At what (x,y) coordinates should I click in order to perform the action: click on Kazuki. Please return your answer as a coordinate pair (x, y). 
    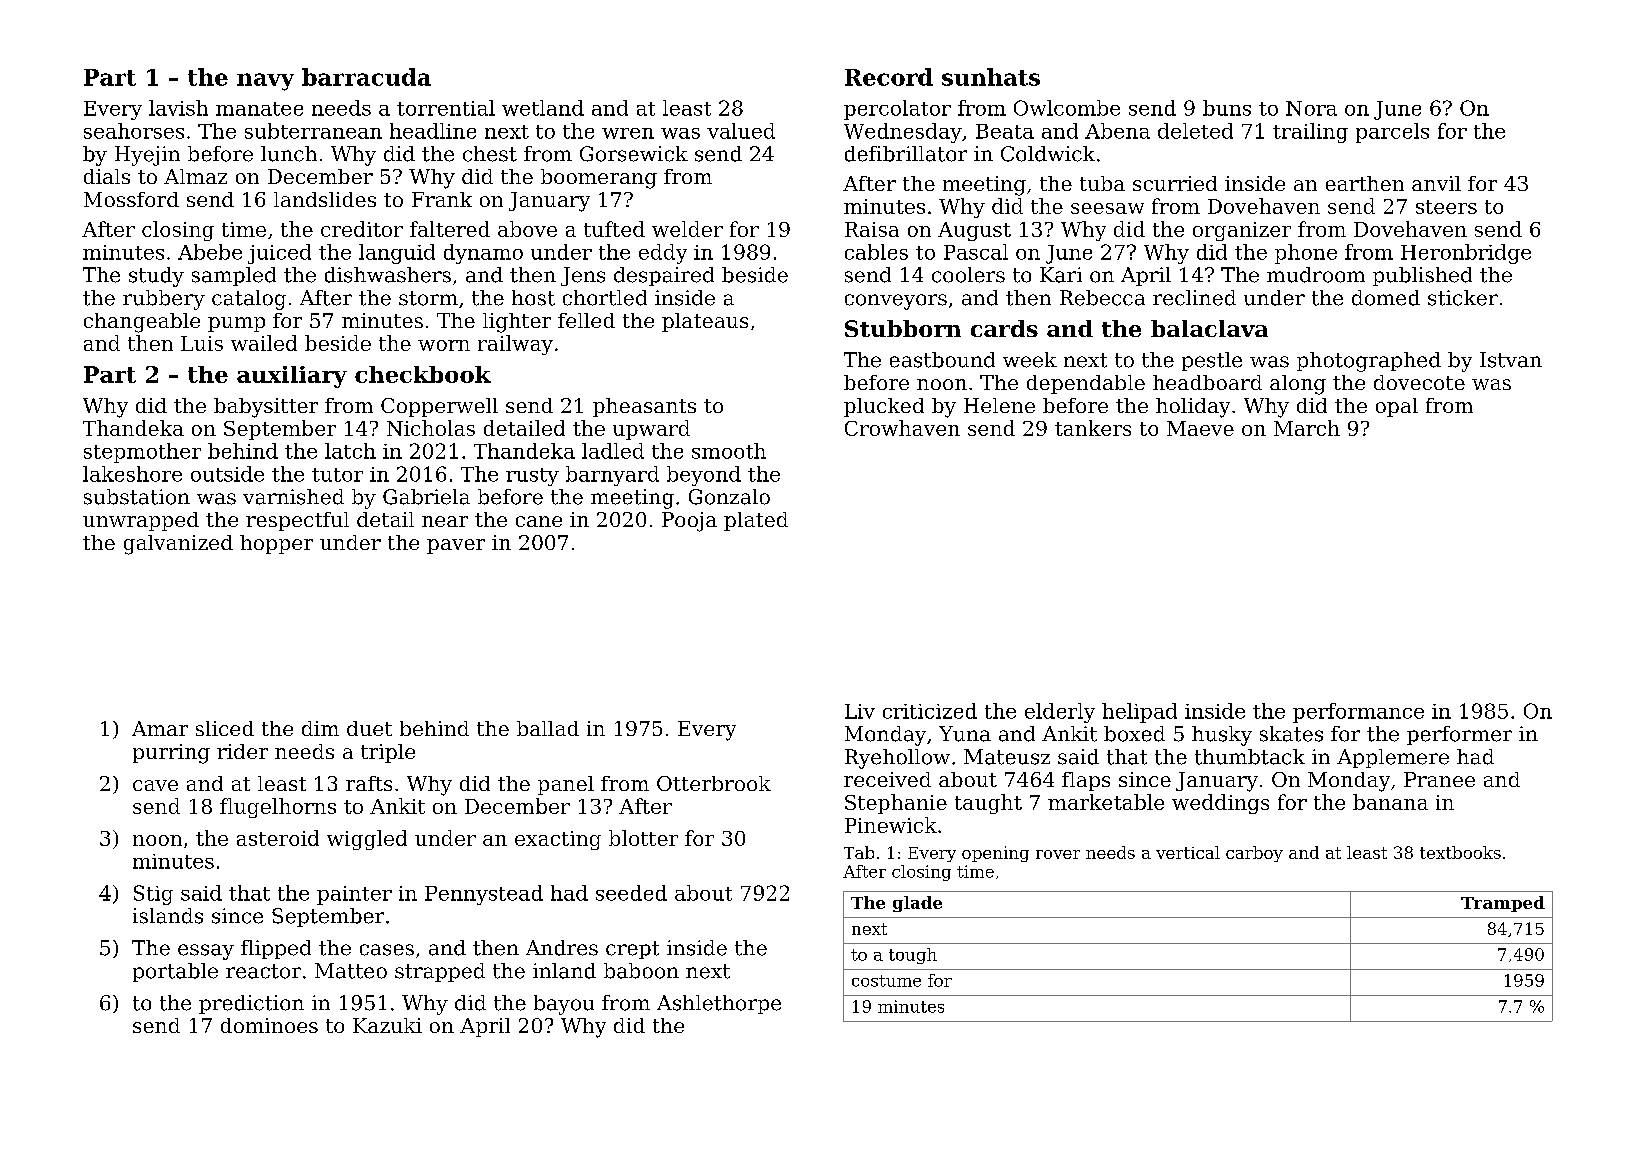
    Looking at the image, I should click on (387, 1025).
